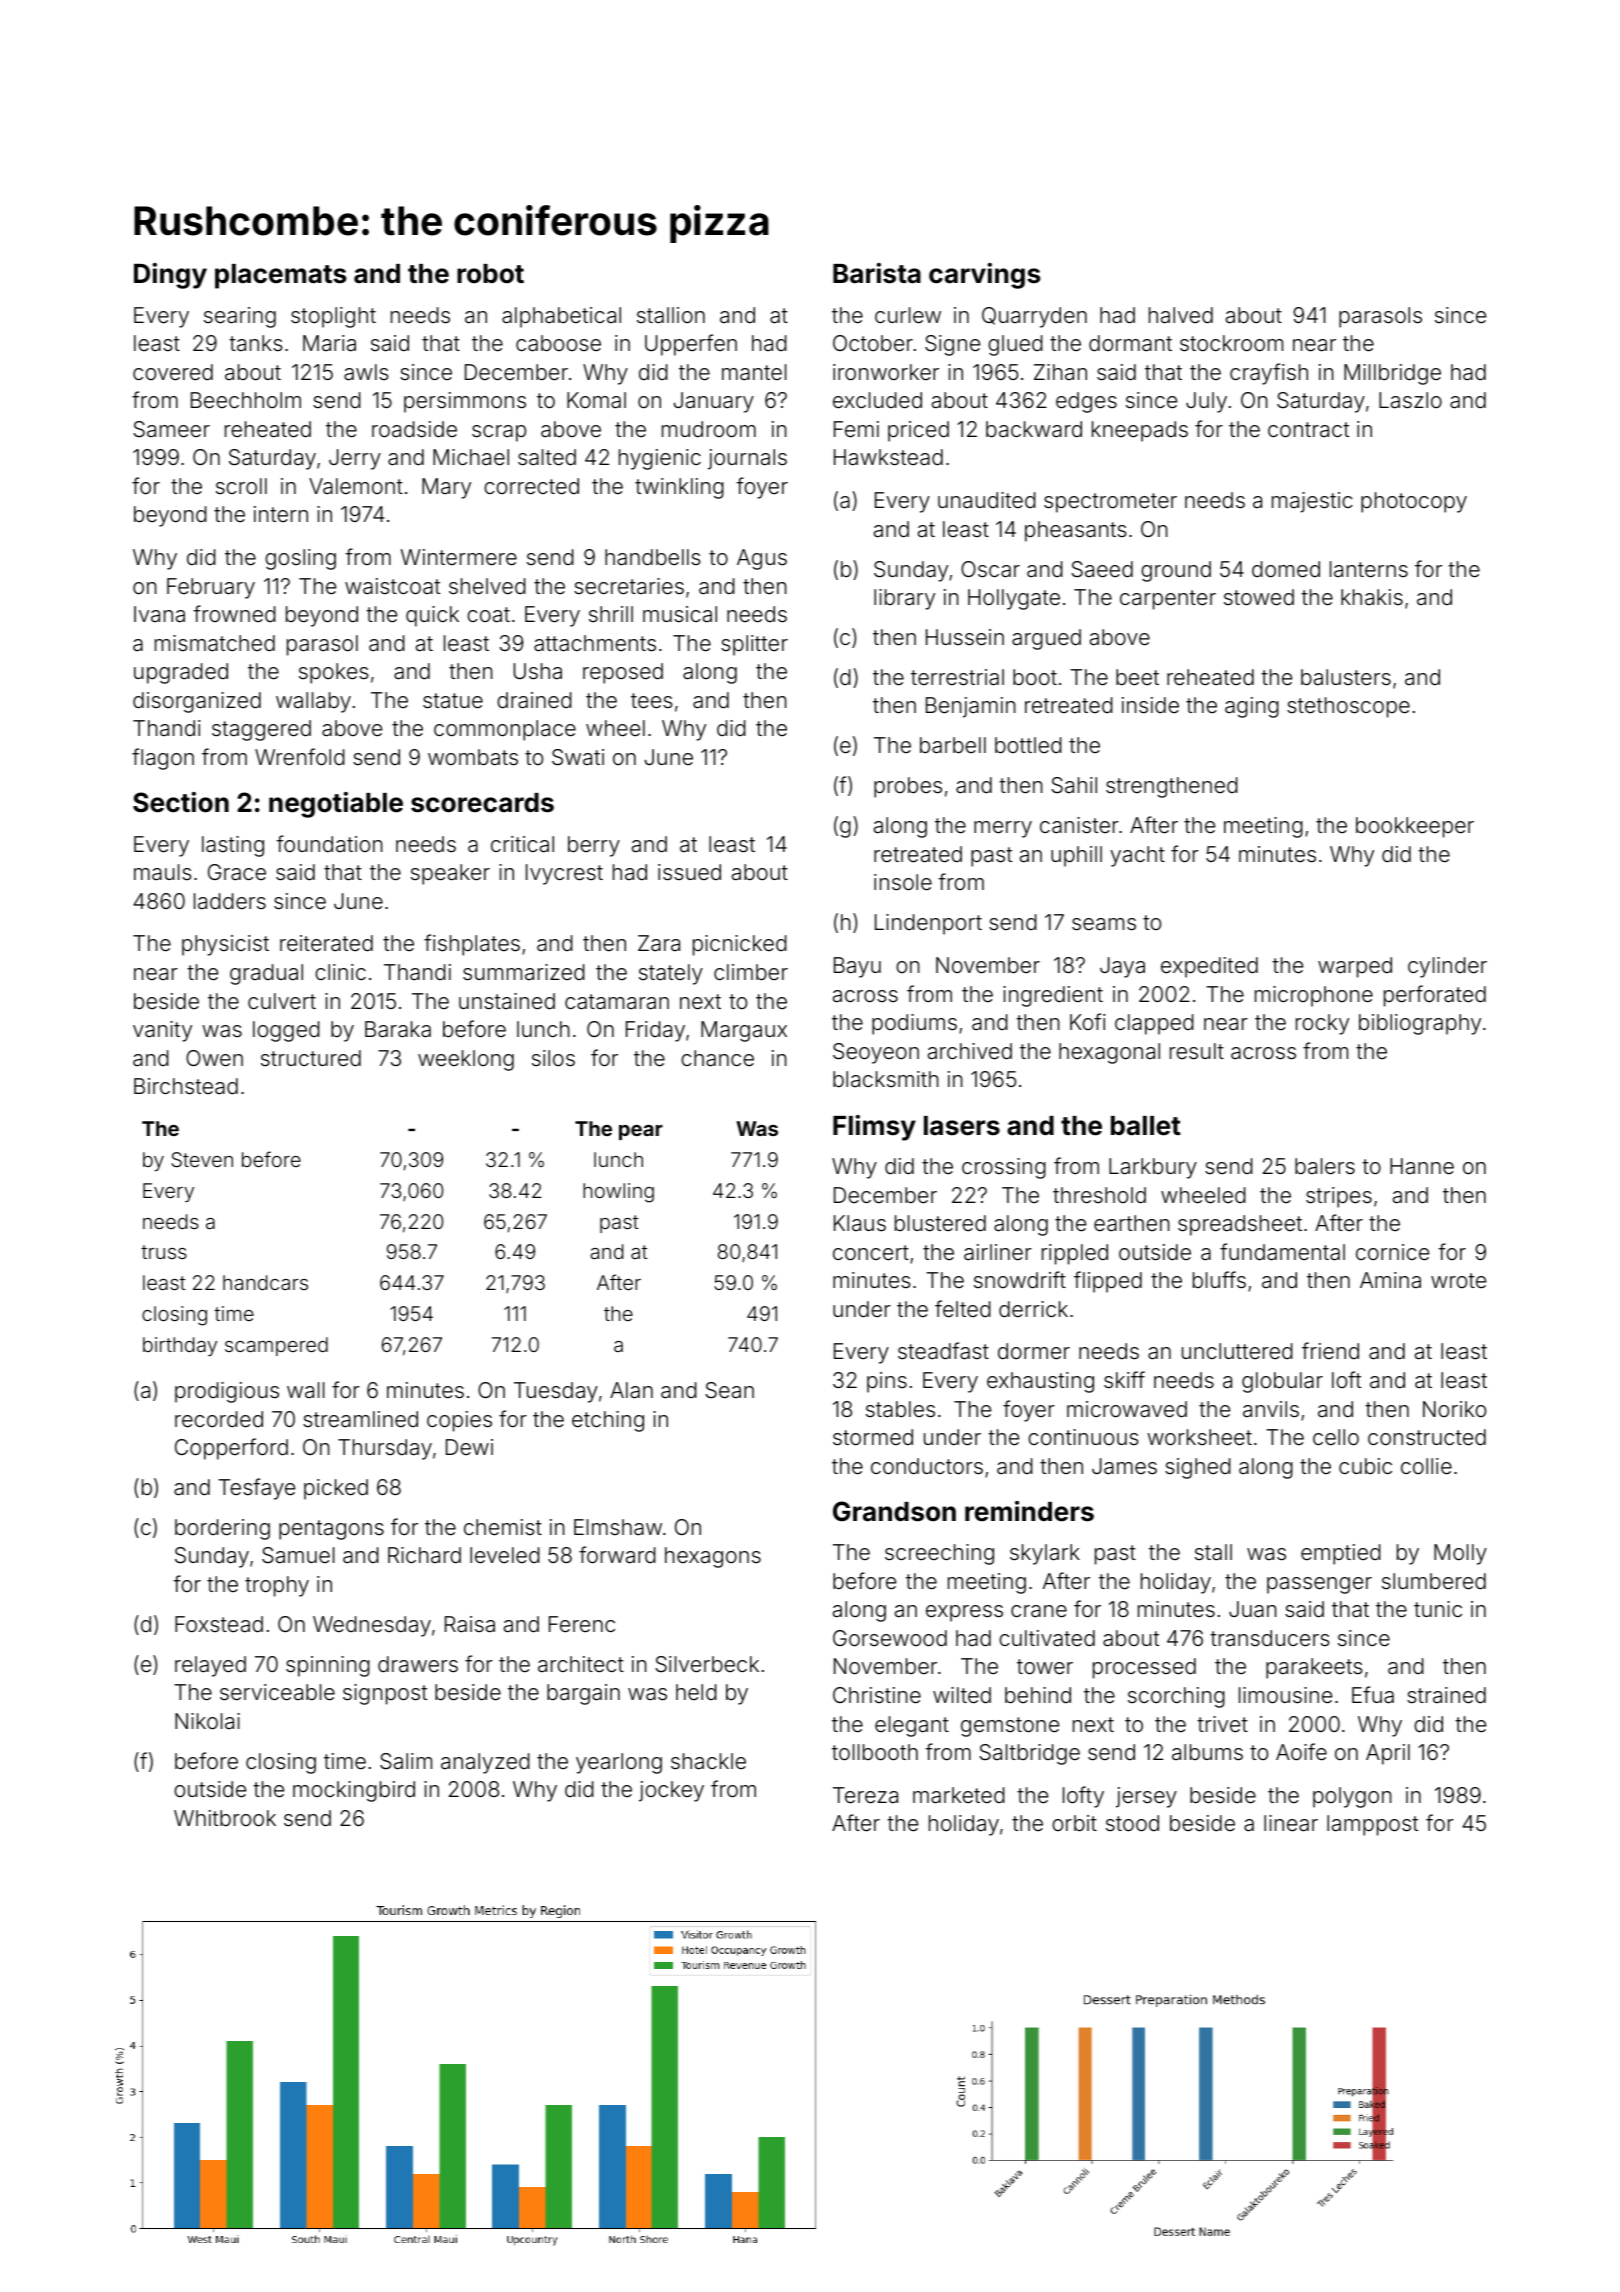  I want to click on Steven, so click(202, 1159).
